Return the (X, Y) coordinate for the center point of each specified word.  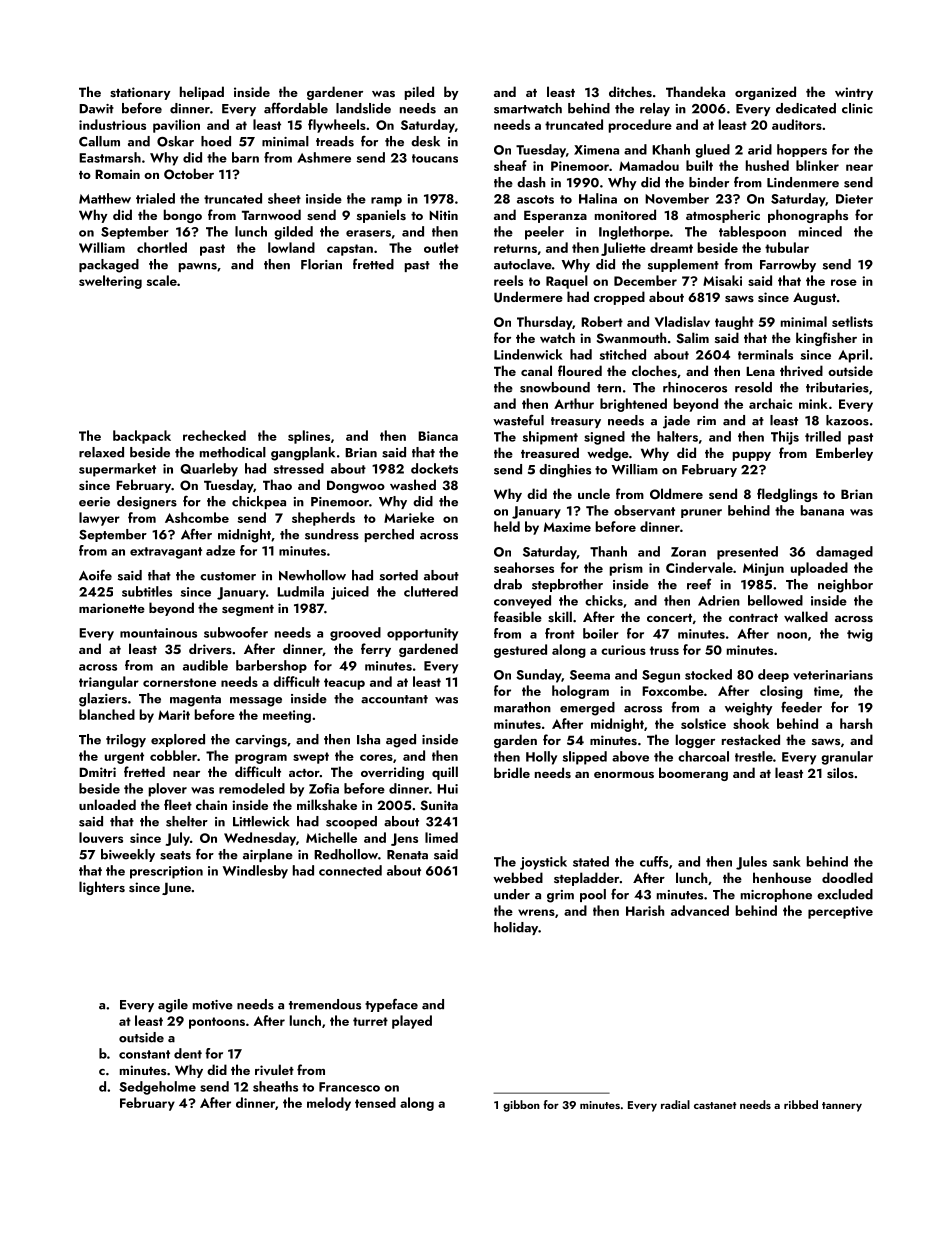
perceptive (840, 912)
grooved (355, 634)
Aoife (95, 575)
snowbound (555, 387)
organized (765, 93)
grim (560, 896)
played (412, 1022)
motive (213, 1005)
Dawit (96, 109)
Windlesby (255, 872)
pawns (198, 267)
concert (669, 618)
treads (335, 141)
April (853, 356)
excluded (845, 894)
